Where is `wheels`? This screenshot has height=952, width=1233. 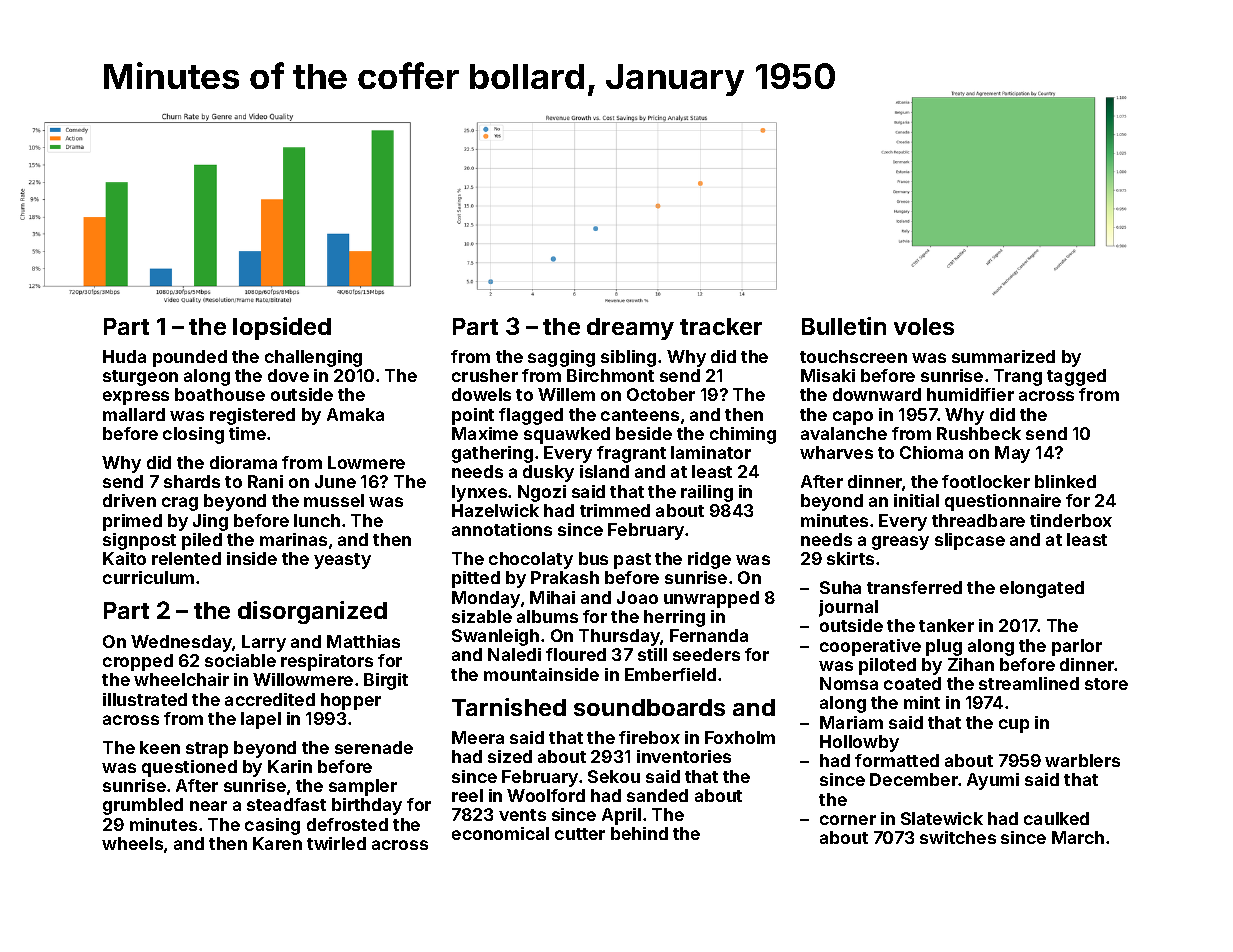
wheels is located at coordinates (132, 843).
